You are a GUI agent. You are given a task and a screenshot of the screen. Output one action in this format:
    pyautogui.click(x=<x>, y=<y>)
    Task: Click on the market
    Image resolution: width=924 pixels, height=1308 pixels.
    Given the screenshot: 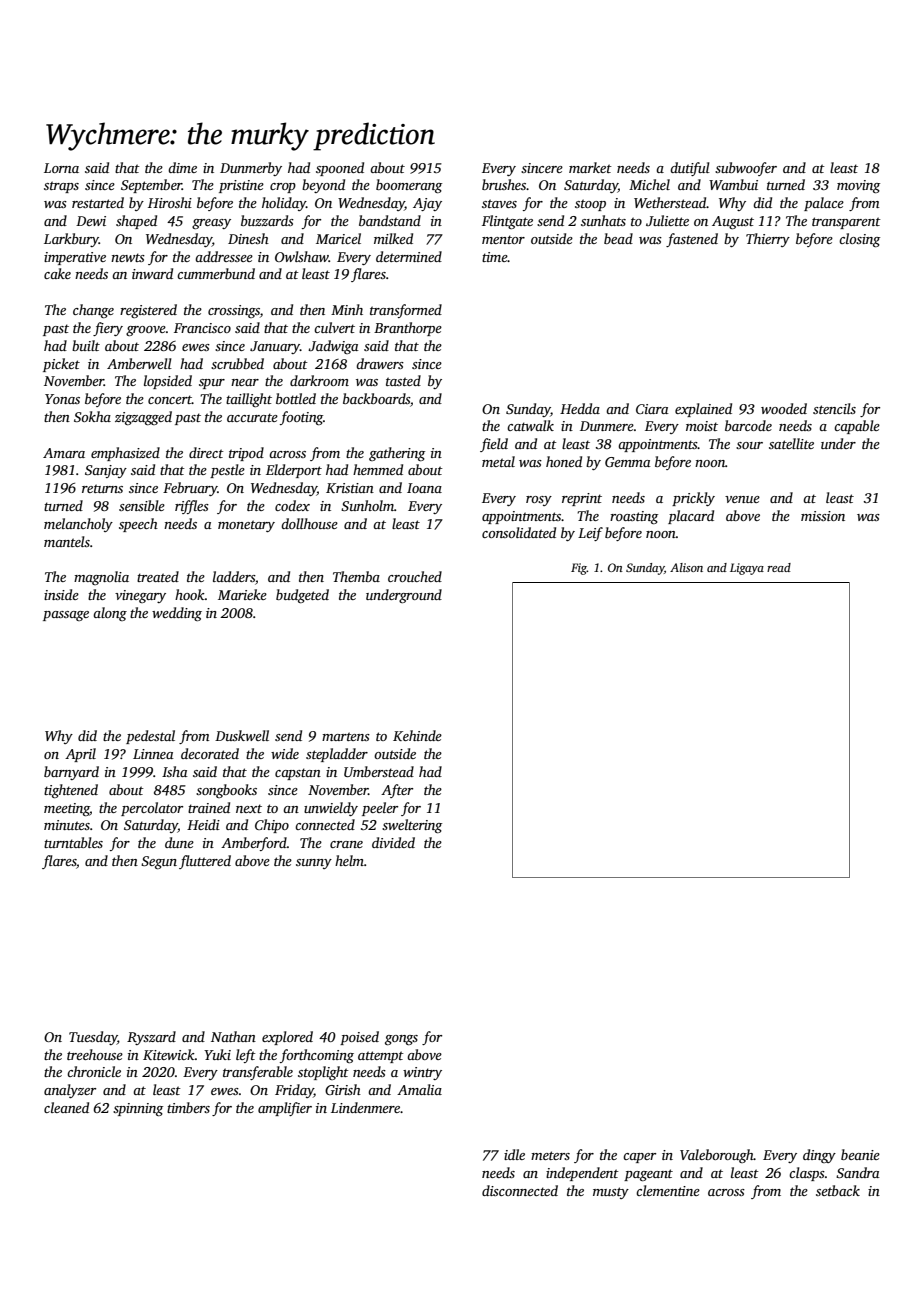 What is the action you would take?
    pyautogui.click(x=590, y=167)
